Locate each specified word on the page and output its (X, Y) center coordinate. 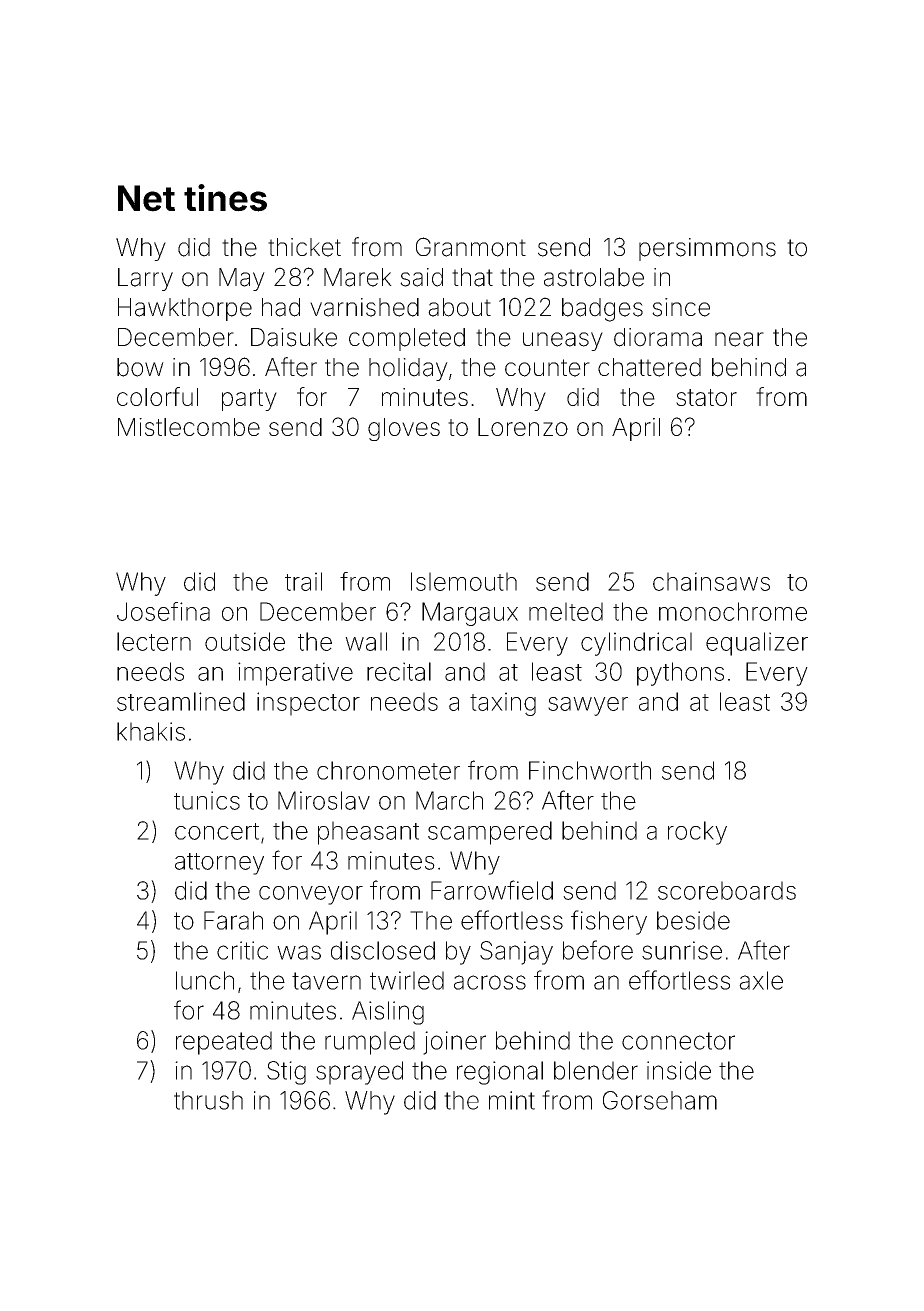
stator (706, 397)
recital (399, 671)
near (739, 339)
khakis (151, 731)
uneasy (563, 341)
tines (225, 198)
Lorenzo (523, 427)
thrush (208, 1100)
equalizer (757, 644)
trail (303, 581)
